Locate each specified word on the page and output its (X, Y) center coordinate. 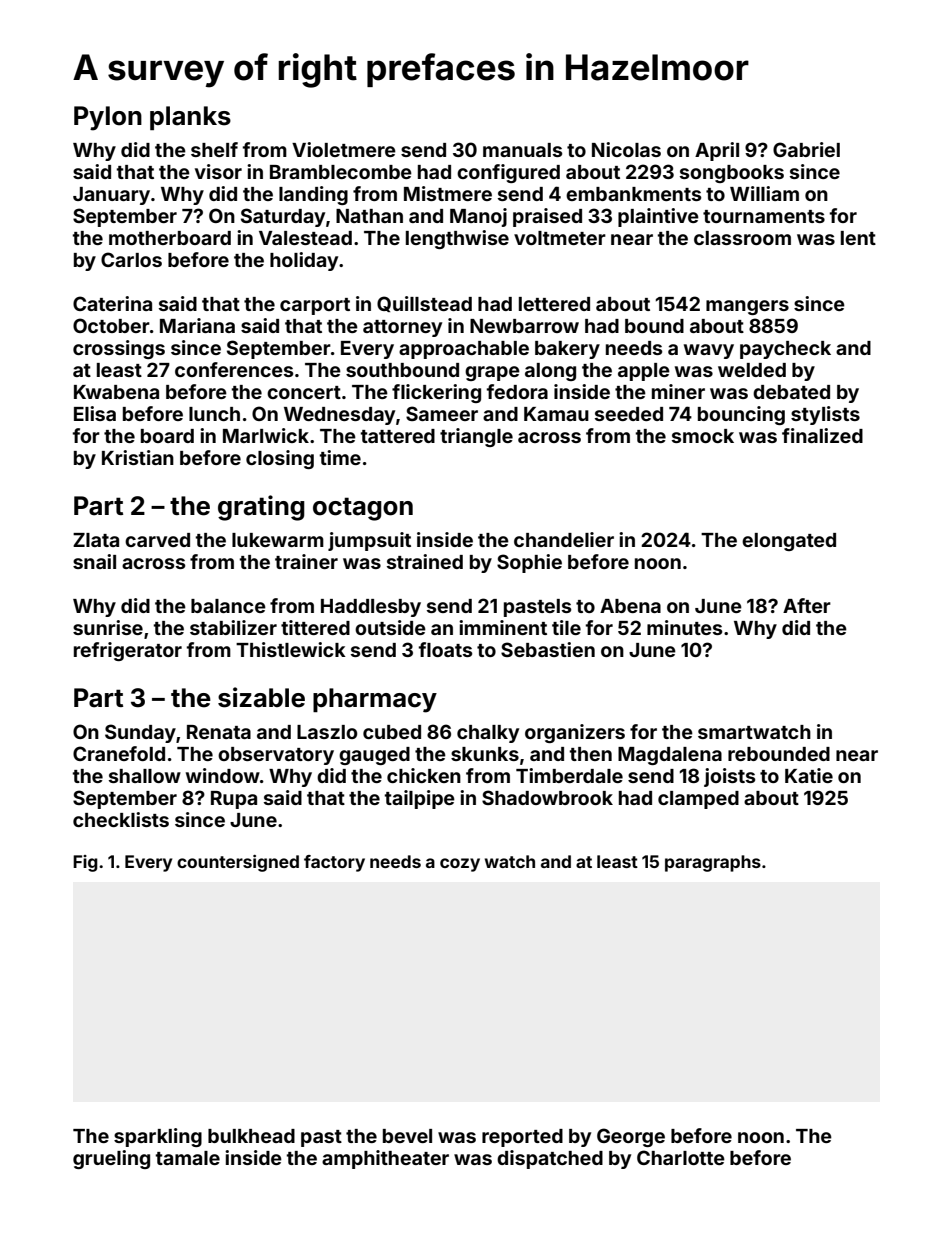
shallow (145, 776)
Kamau (556, 414)
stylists (825, 415)
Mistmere (448, 193)
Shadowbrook (547, 797)
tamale (188, 1158)
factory (334, 863)
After (807, 605)
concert (304, 392)
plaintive (658, 217)
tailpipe (420, 799)
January (111, 196)
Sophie (529, 563)
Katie (809, 775)
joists (729, 777)
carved (157, 540)
